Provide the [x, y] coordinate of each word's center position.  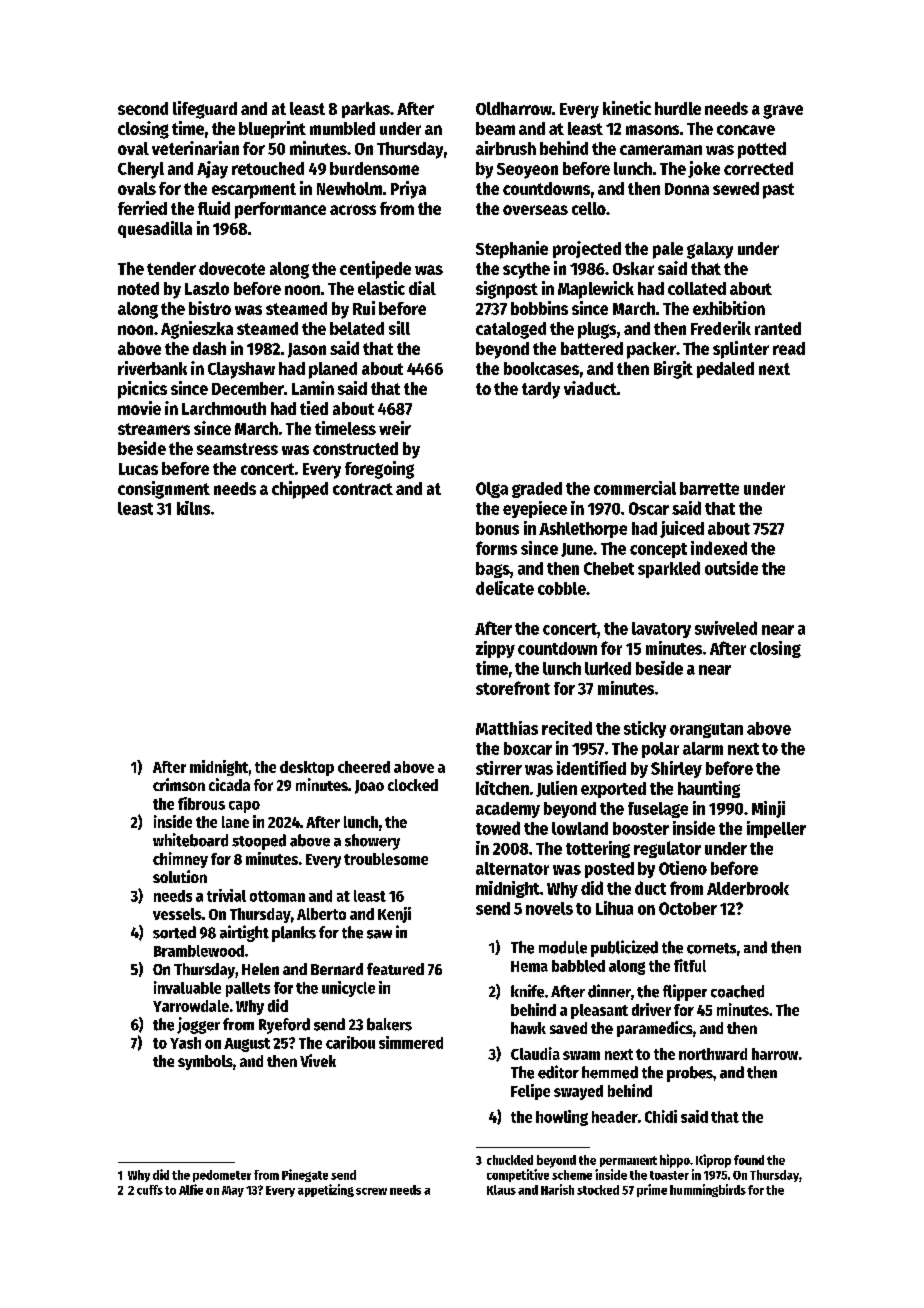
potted [762, 150]
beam [495, 128]
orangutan [706, 730]
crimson [179, 784]
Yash [185, 1043]
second [143, 108]
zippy [495, 649]
